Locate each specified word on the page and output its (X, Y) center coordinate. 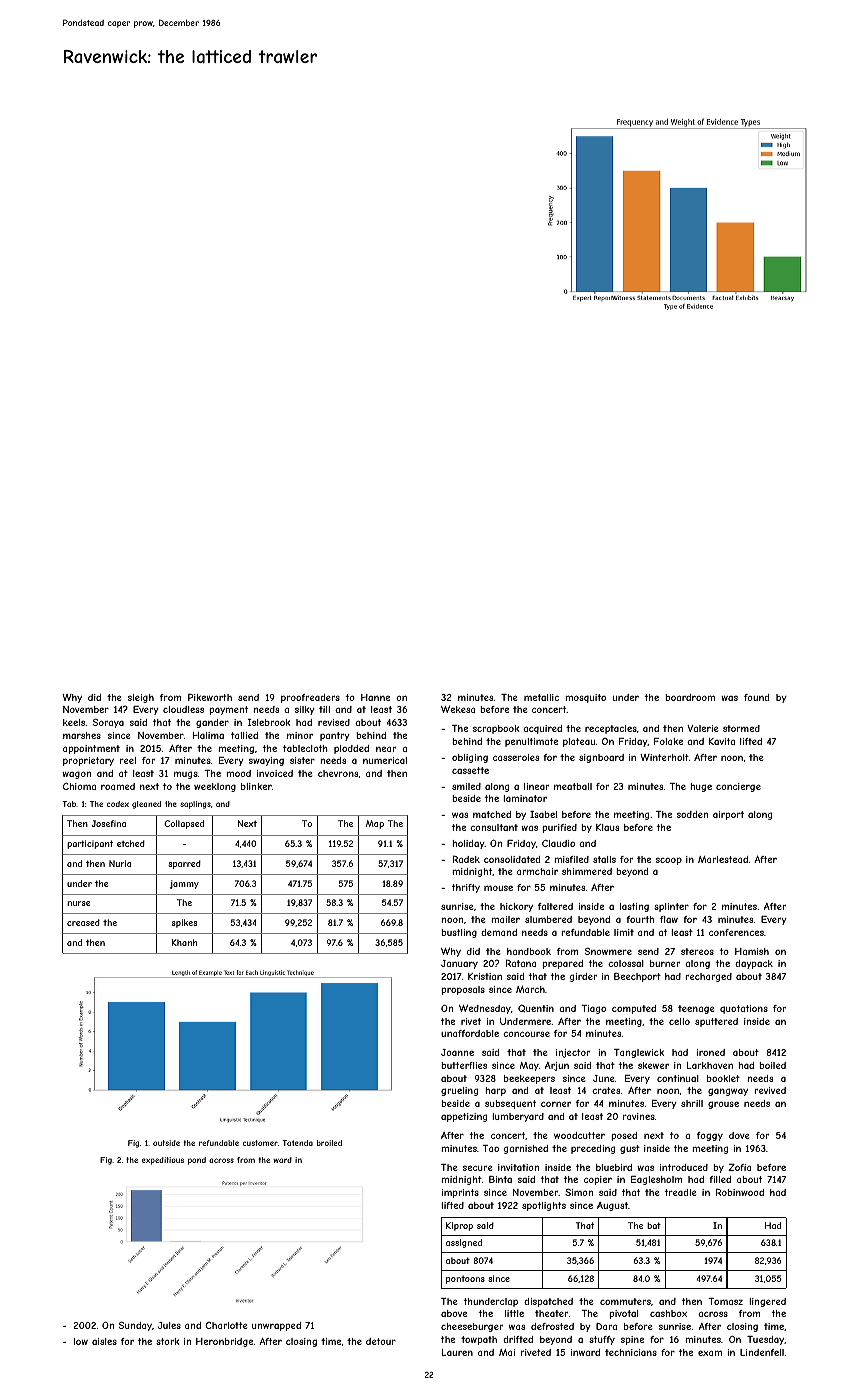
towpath (479, 1340)
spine (632, 1340)
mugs (186, 775)
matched (492, 814)
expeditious (163, 1161)
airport (728, 815)
